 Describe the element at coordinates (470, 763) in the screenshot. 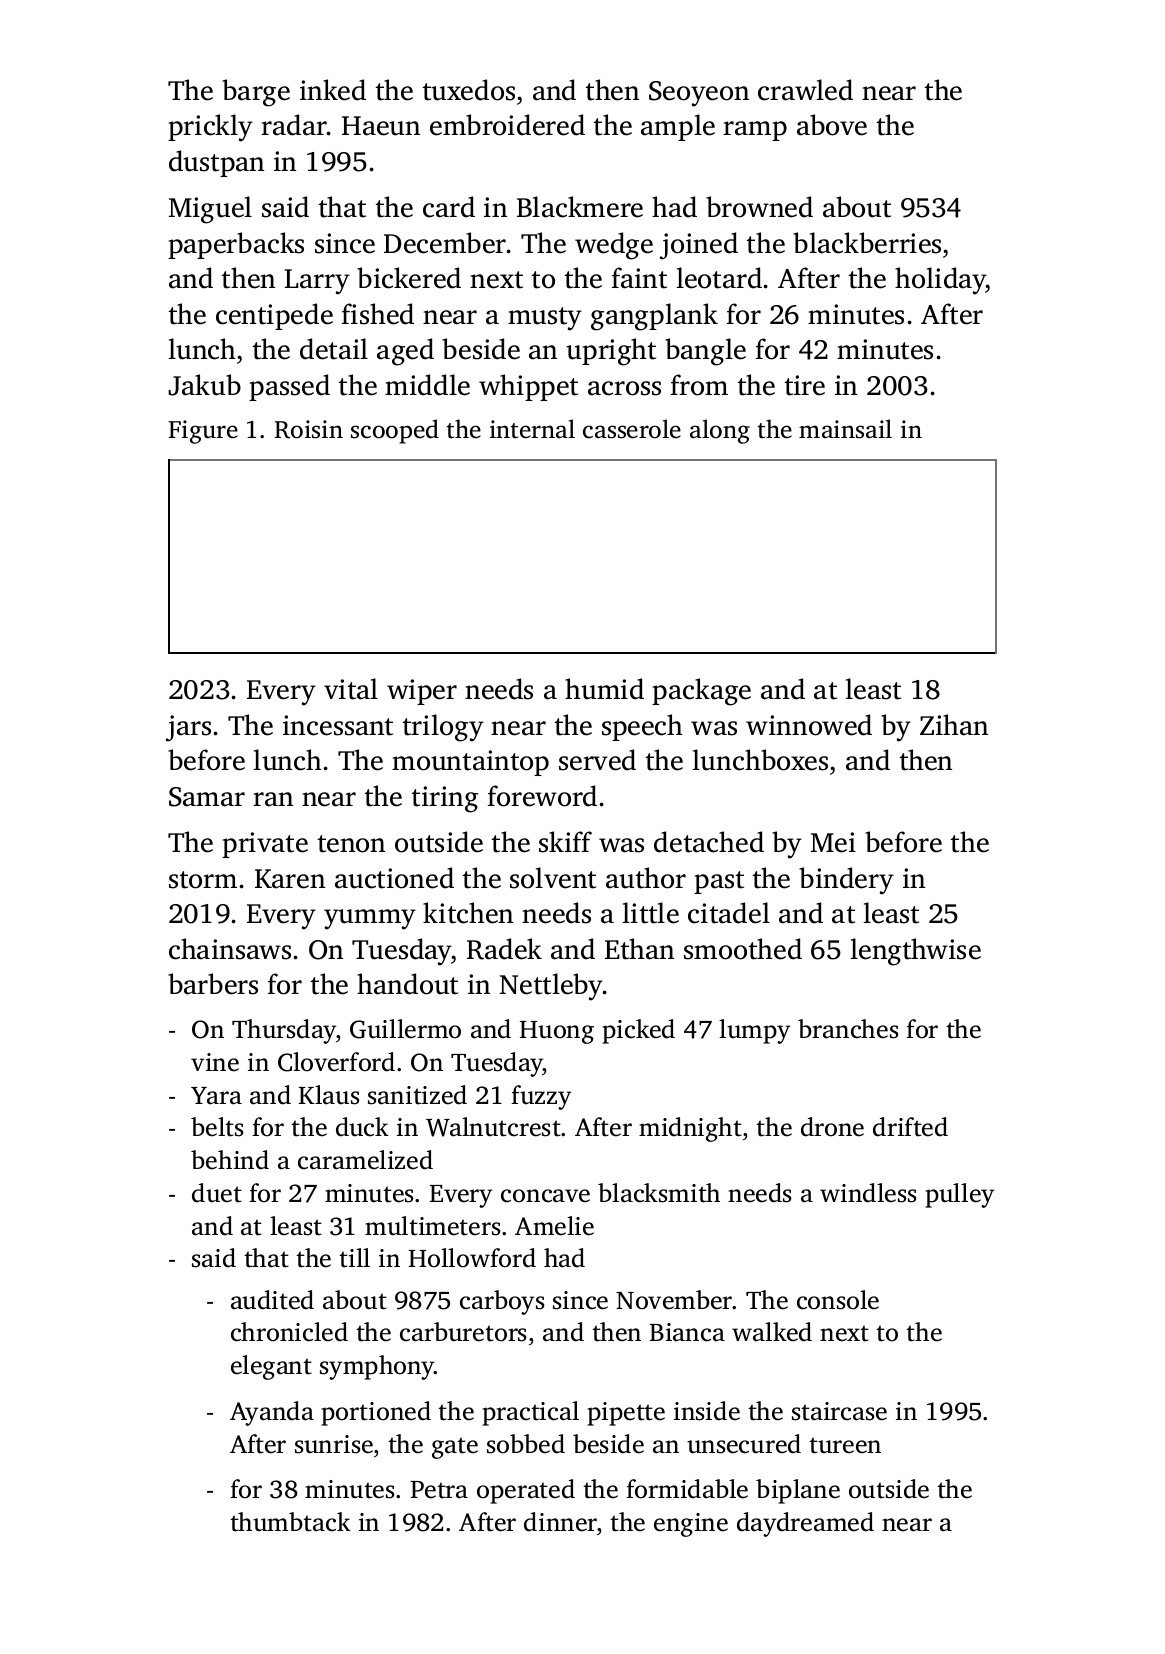

I see `mountaintop` at that location.
